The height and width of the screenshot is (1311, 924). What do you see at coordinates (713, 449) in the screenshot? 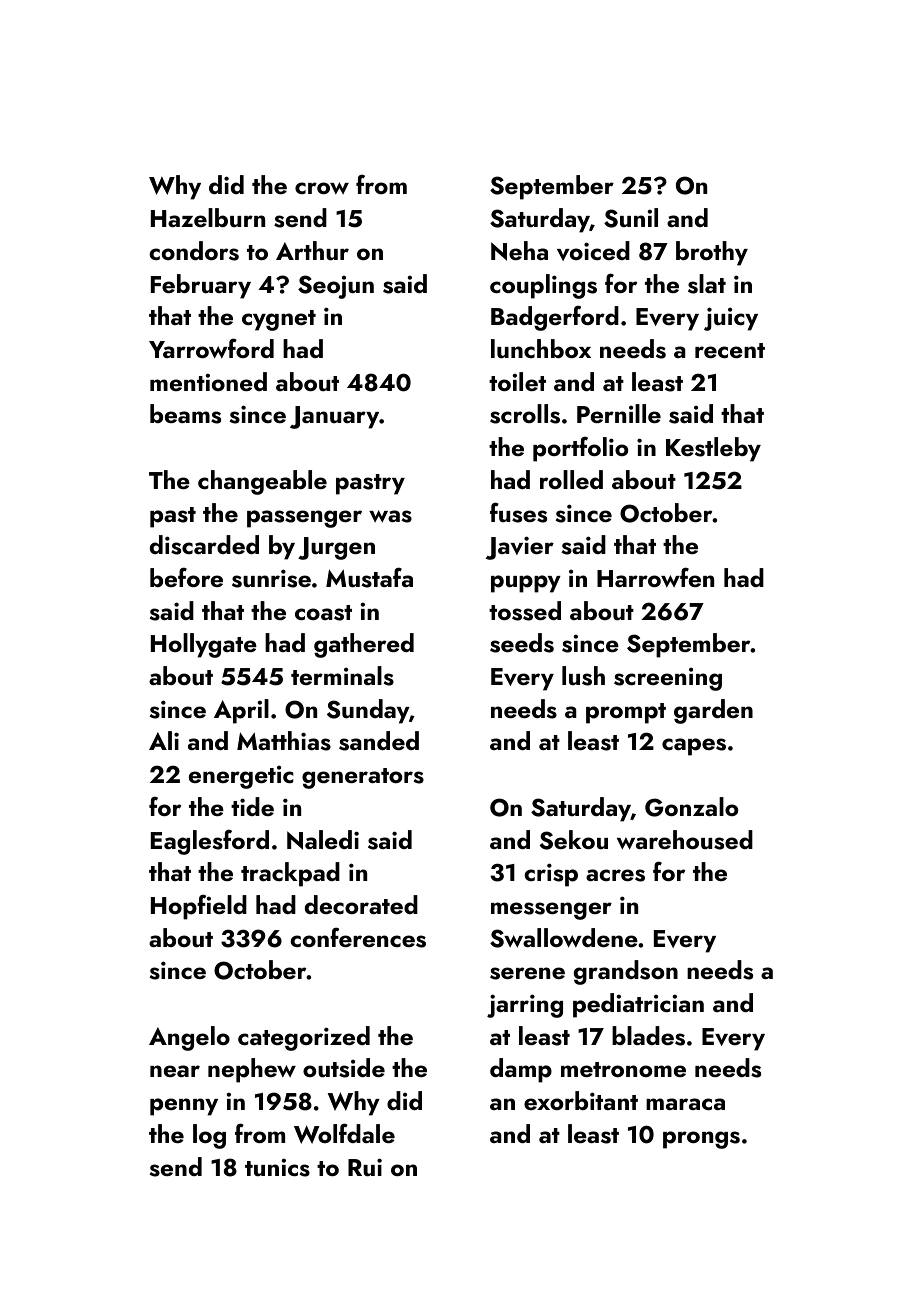
I see `Kestleby` at bounding box center [713, 449].
